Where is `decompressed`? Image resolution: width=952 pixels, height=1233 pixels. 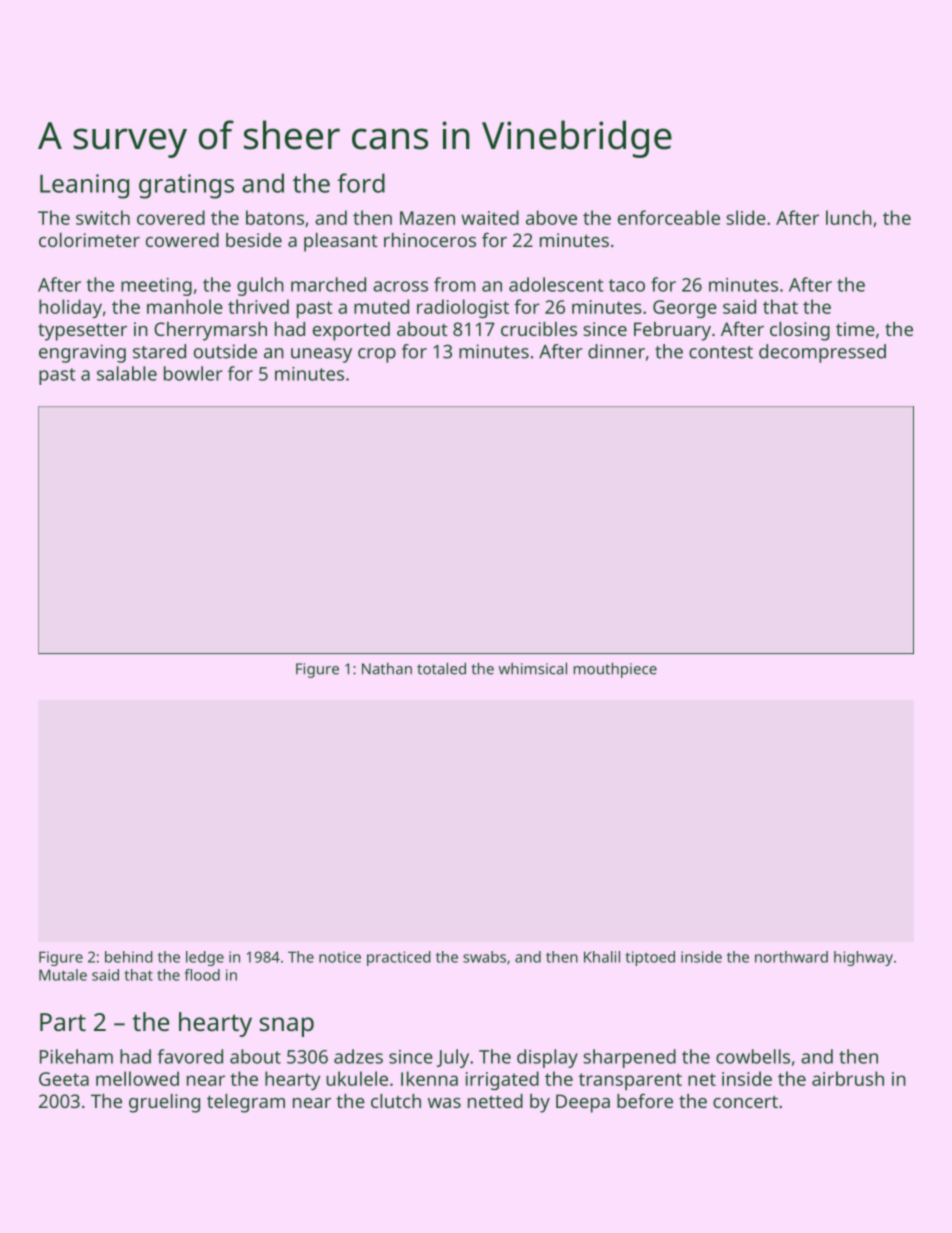
decompressed is located at coordinates (822, 353).
